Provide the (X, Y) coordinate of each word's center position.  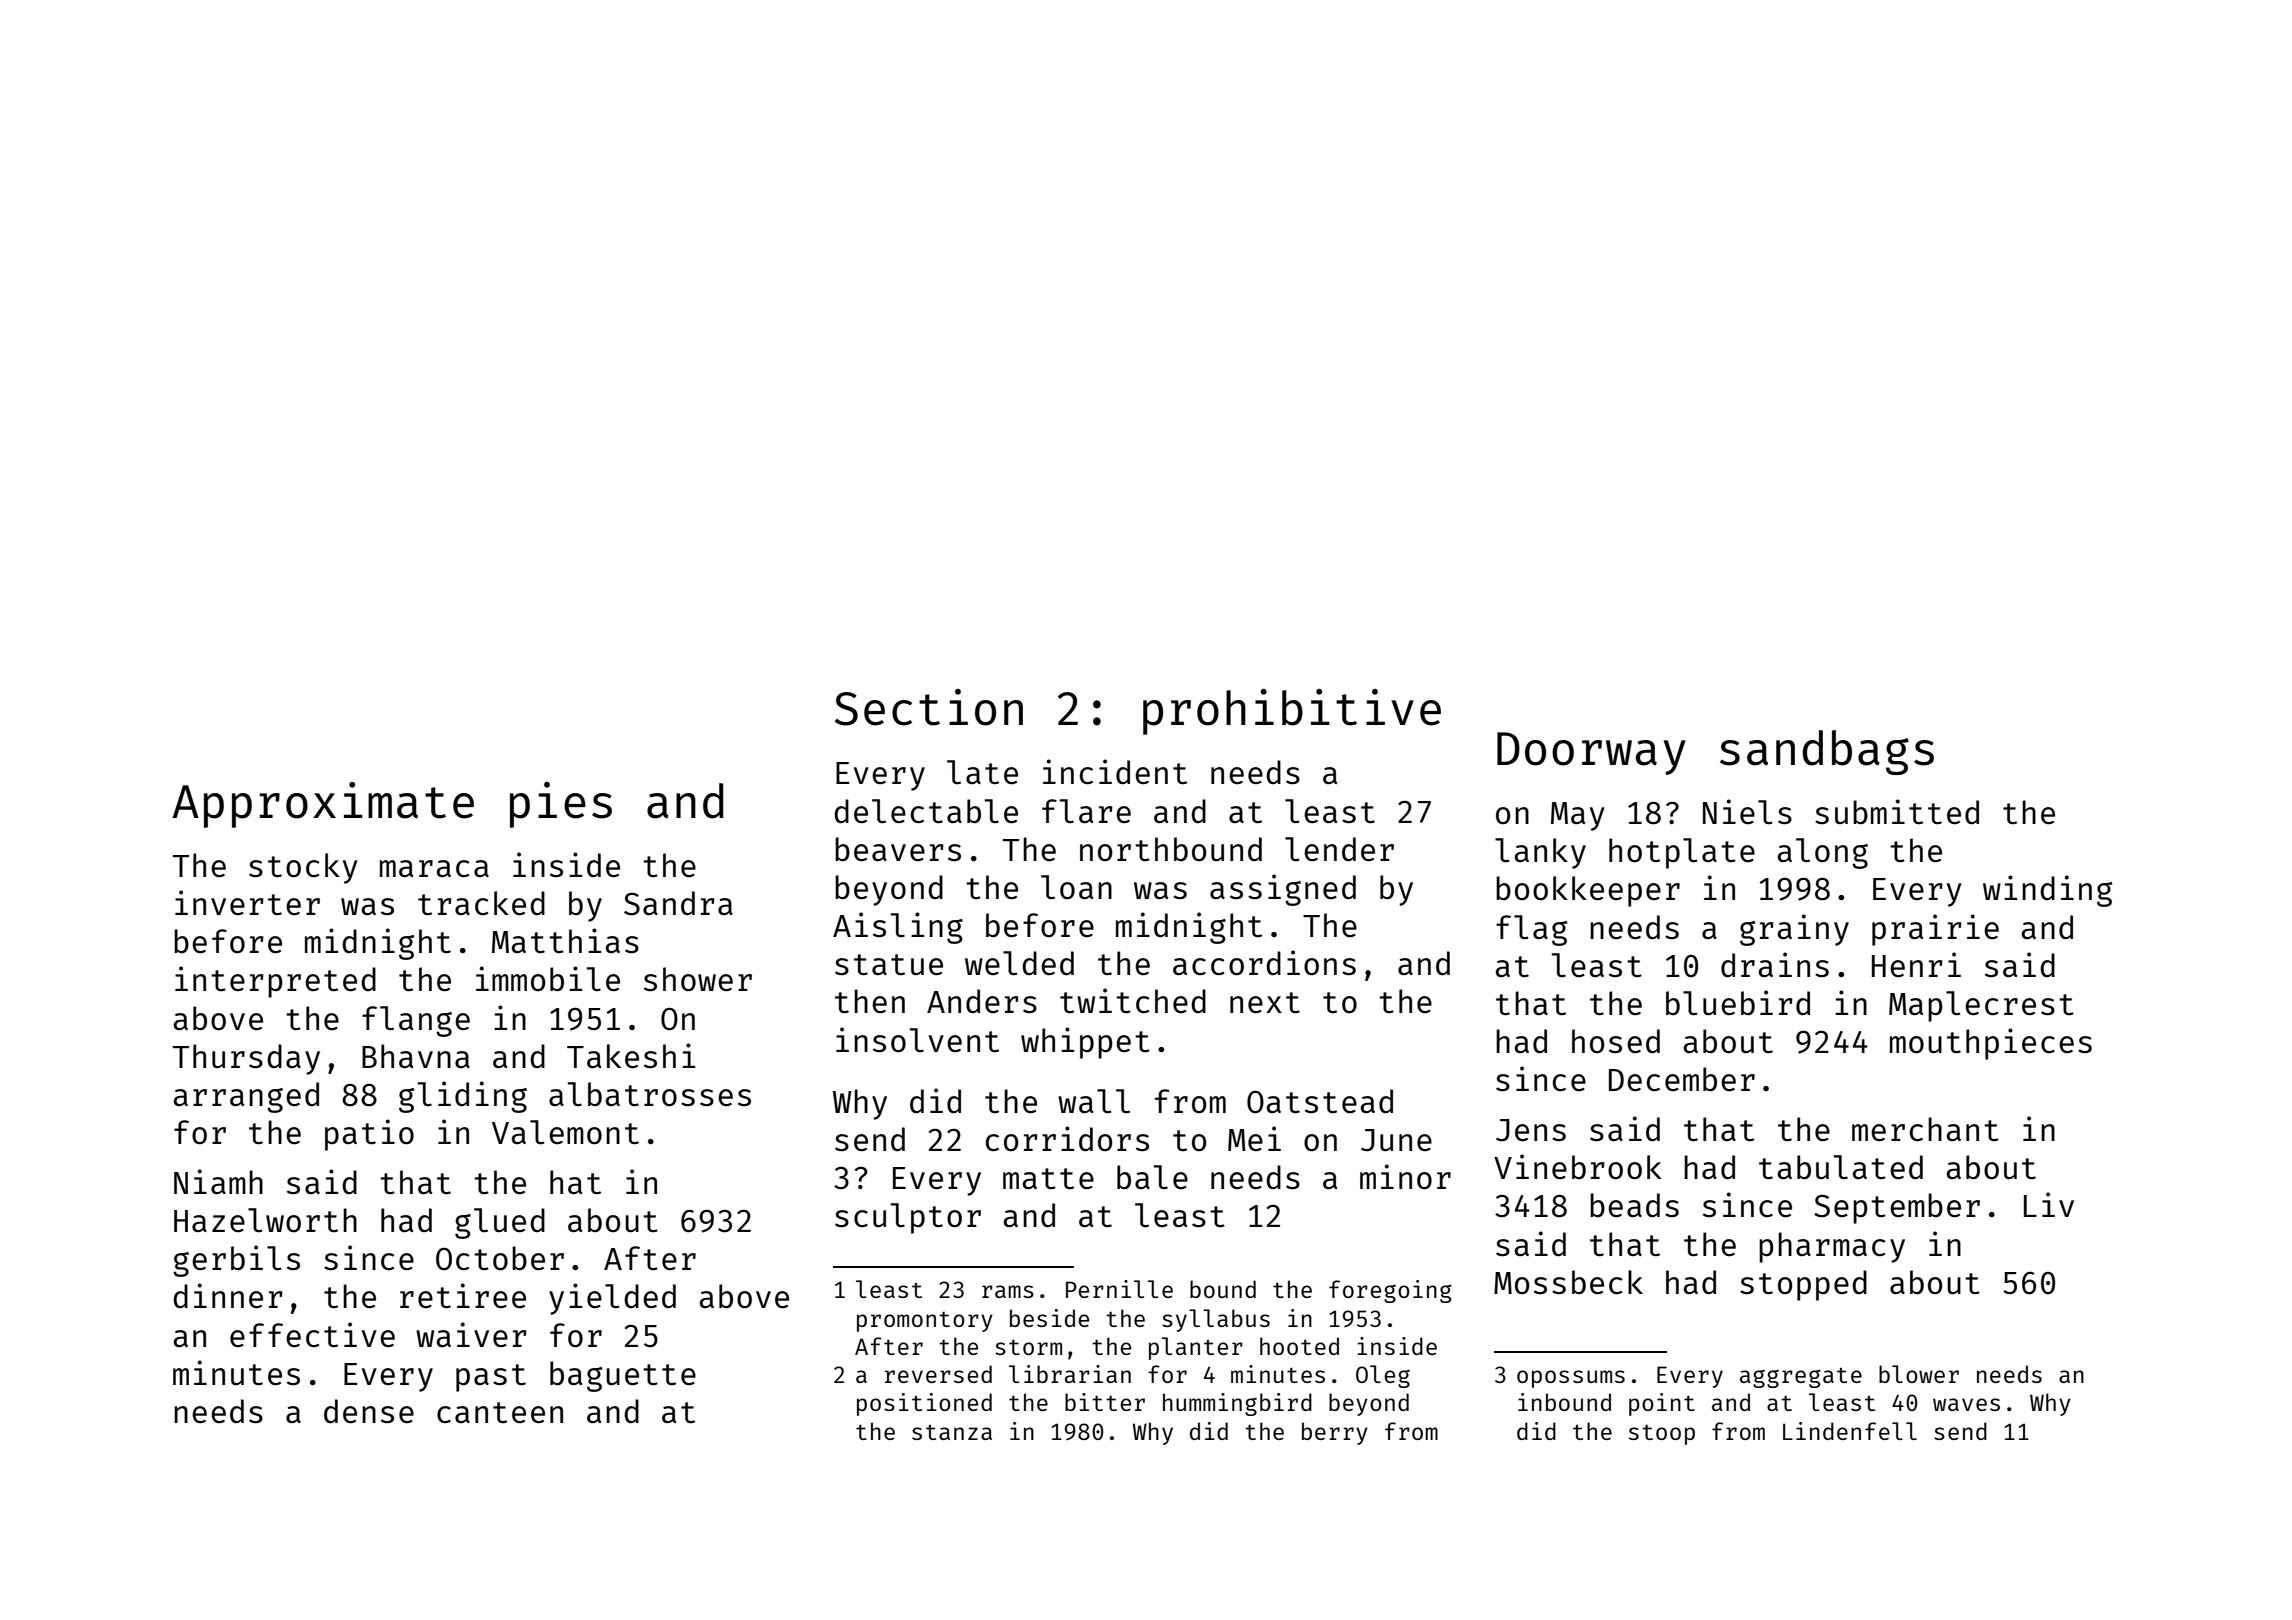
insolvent (917, 1040)
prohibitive (1292, 712)
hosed (1616, 1041)
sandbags (1827, 752)
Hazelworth (265, 1220)
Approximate (323, 805)
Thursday (246, 1059)
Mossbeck (1568, 1282)
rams (1008, 1291)
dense (369, 1411)
